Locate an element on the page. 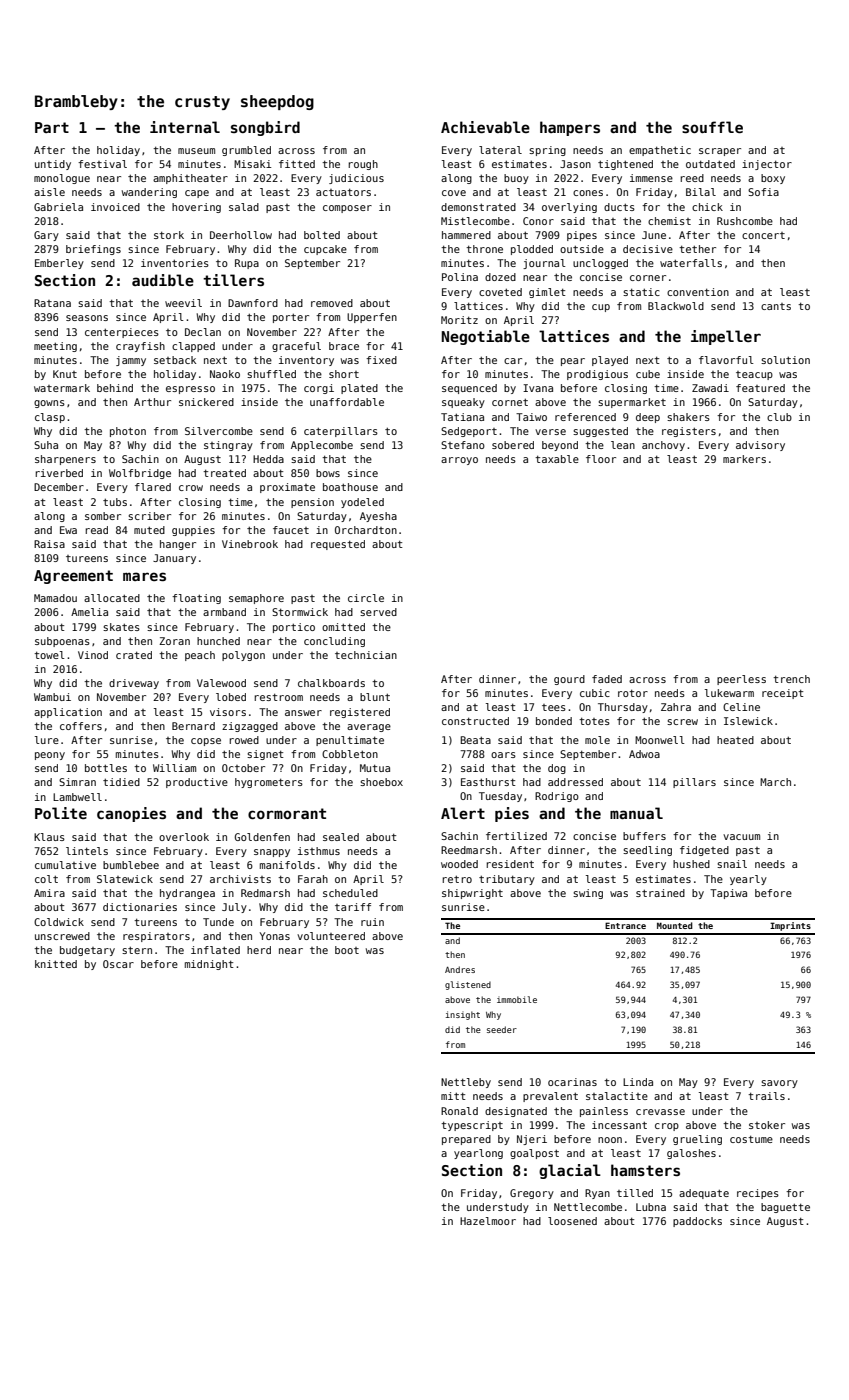  deep is located at coordinates (648, 418).
